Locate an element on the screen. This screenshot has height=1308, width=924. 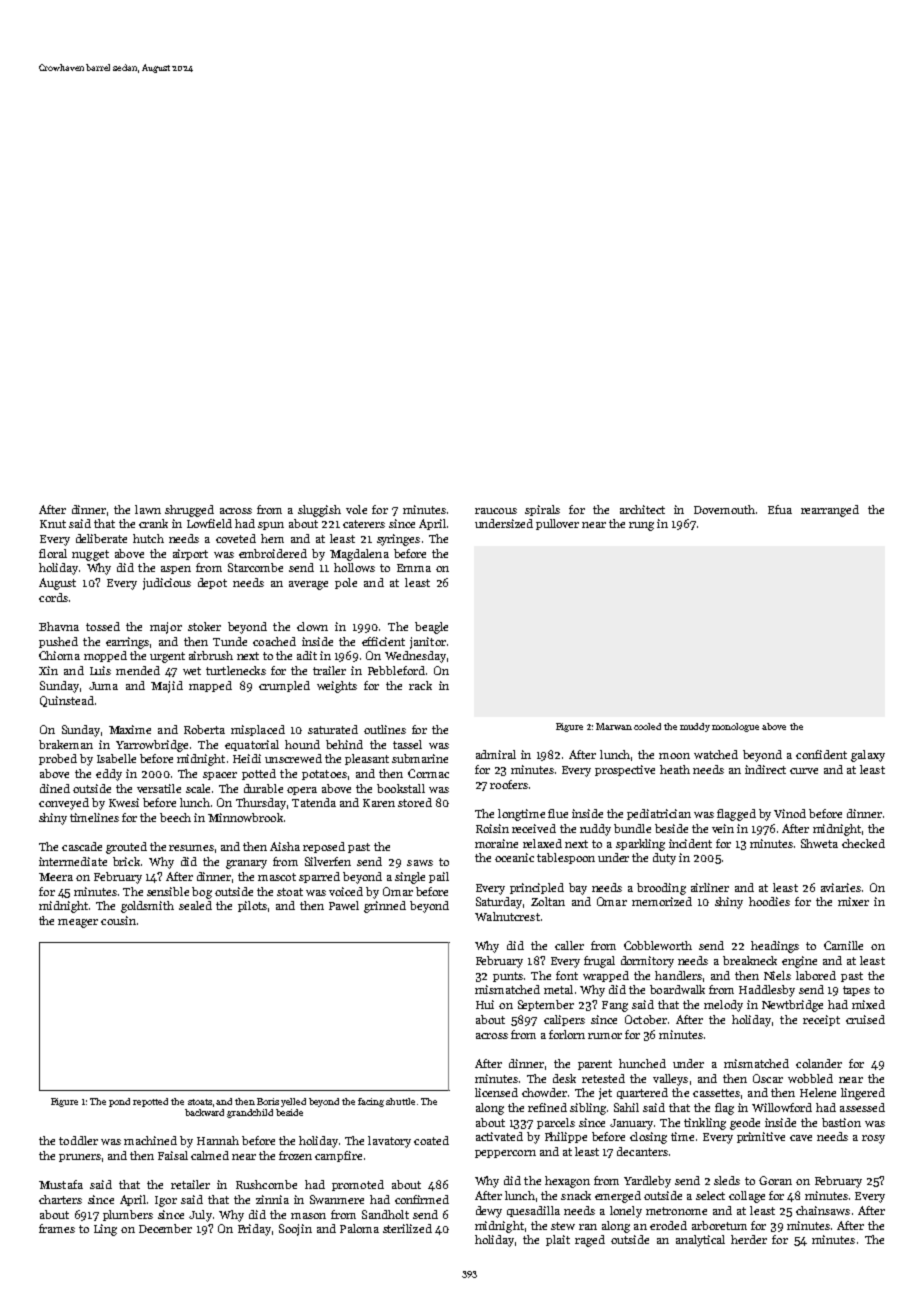
scale is located at coordinates (198, 788).
